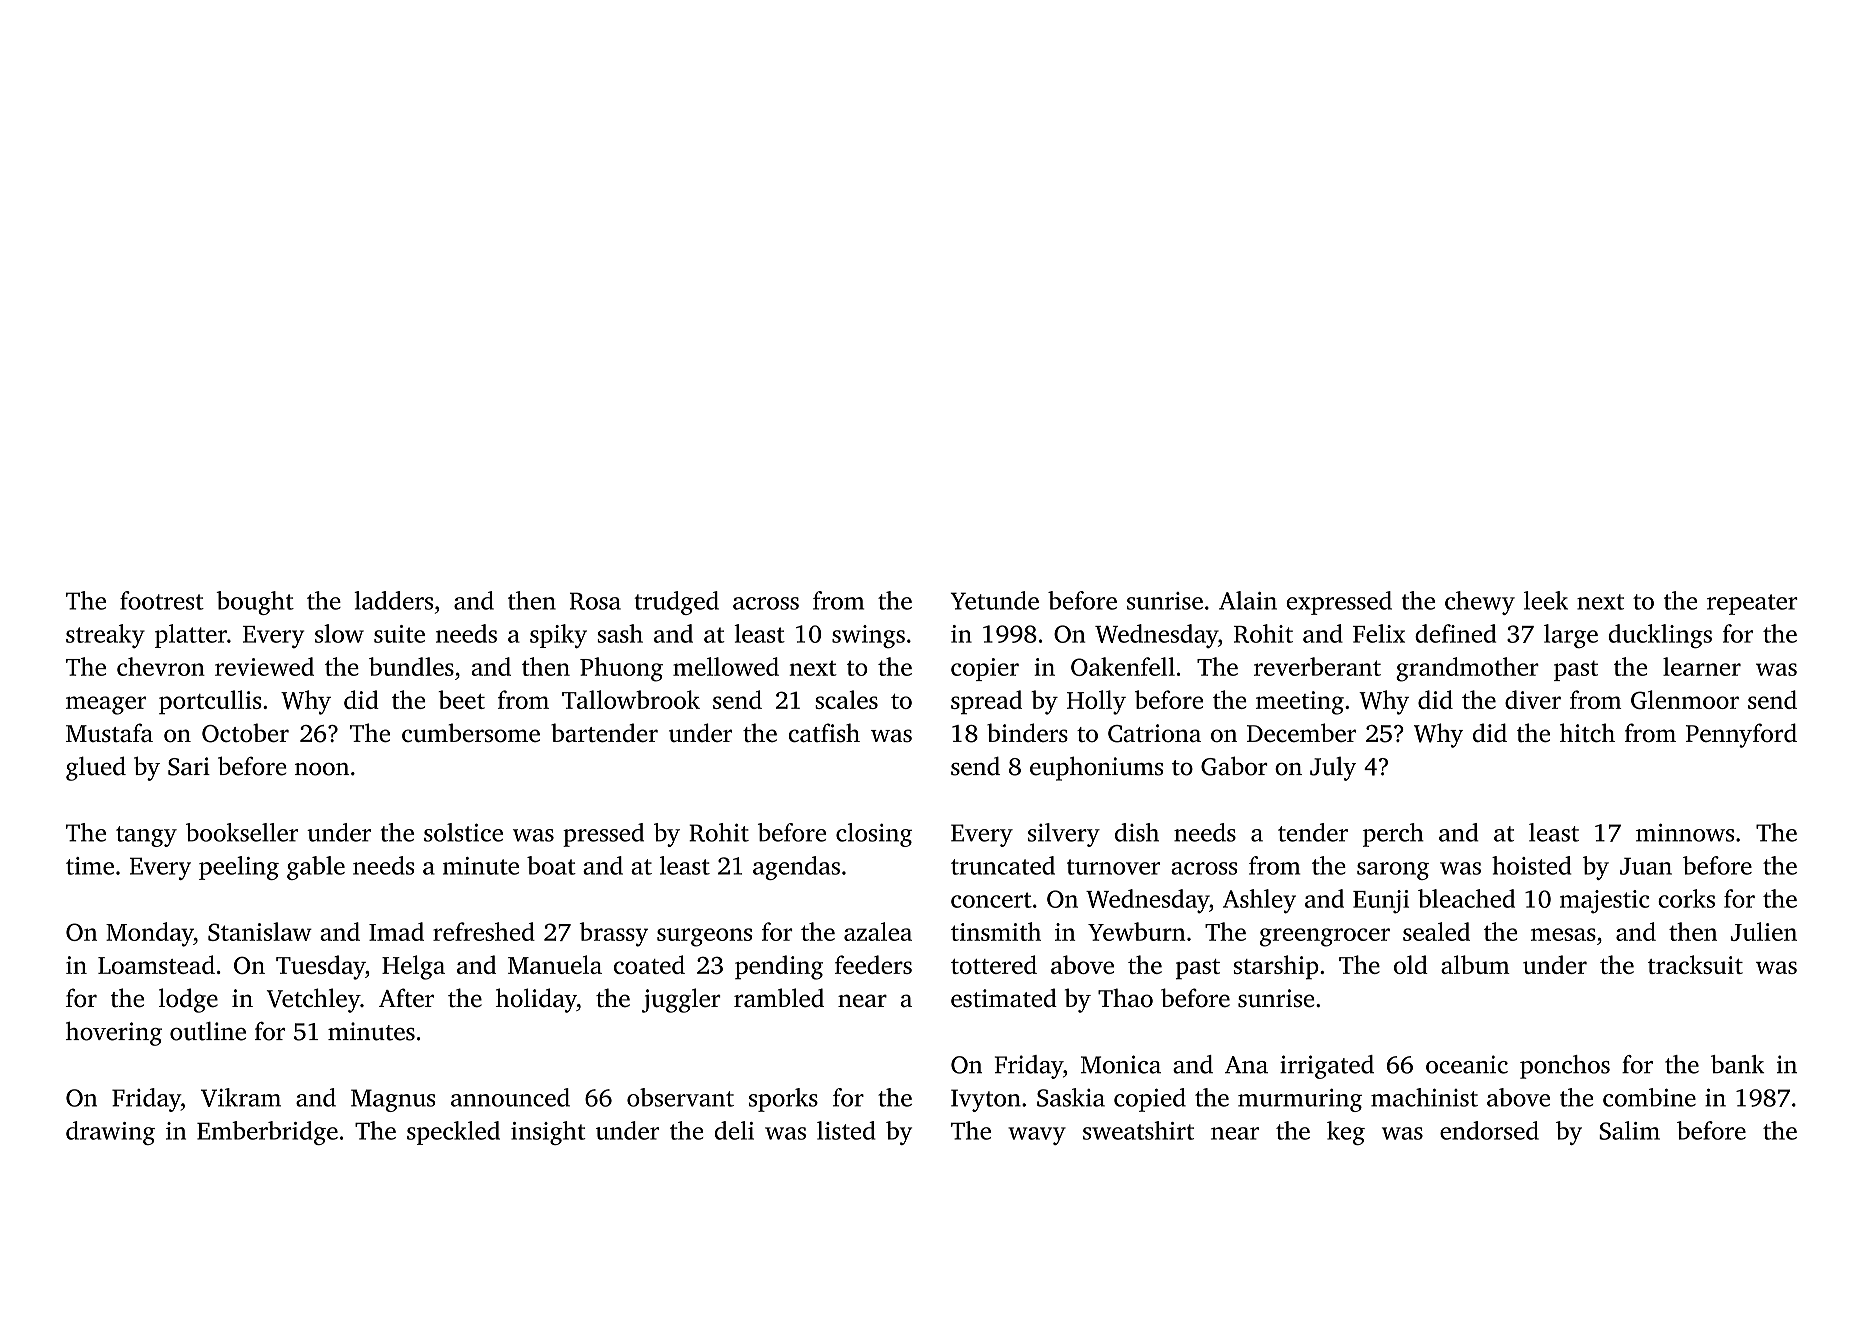 The height and width of the screenshot is (1318, 1863). I want to click on trudged, so click(676, 603).
